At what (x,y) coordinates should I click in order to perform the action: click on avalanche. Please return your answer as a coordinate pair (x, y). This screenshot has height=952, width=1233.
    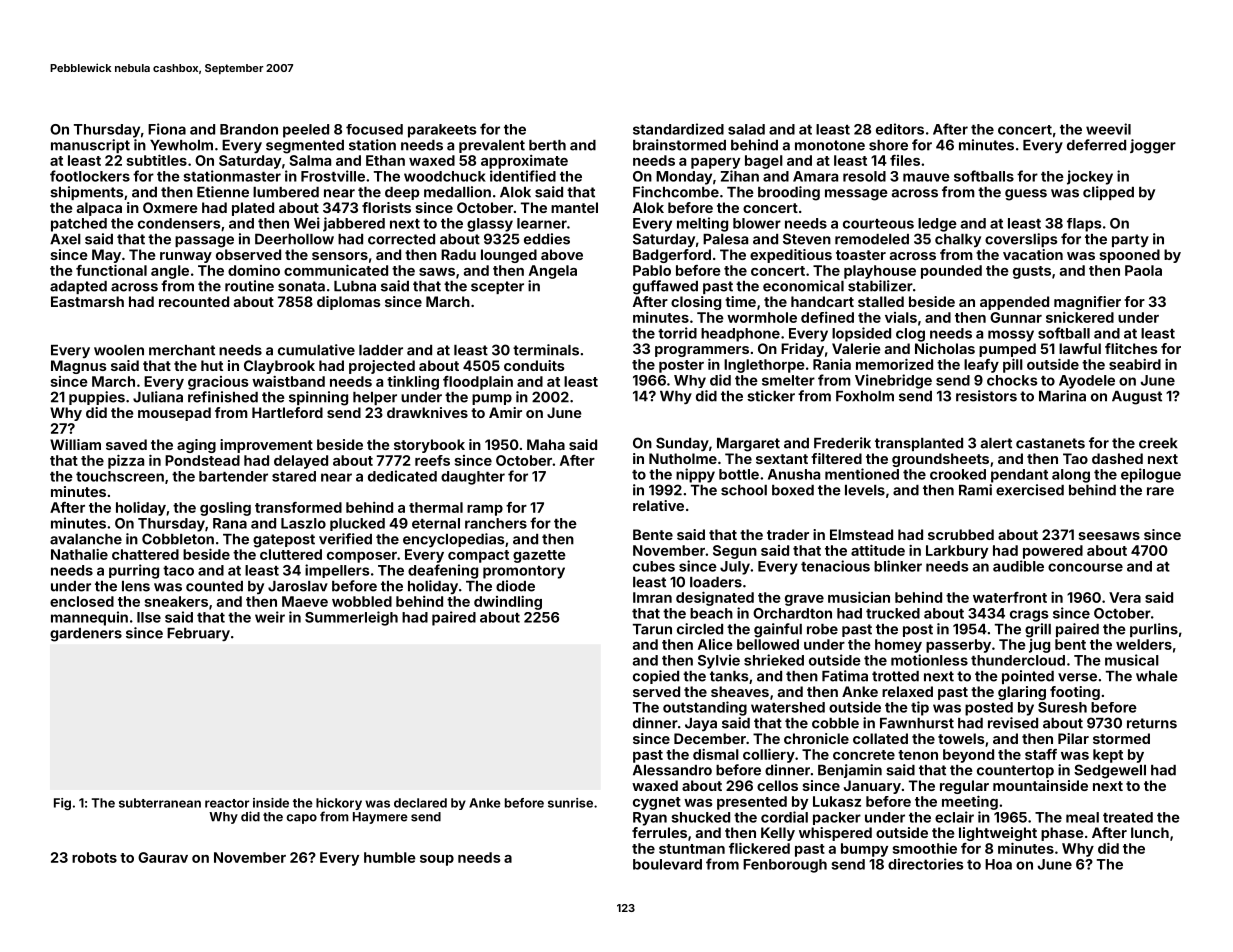
    Looking at the image, I should click on (86, 539).
